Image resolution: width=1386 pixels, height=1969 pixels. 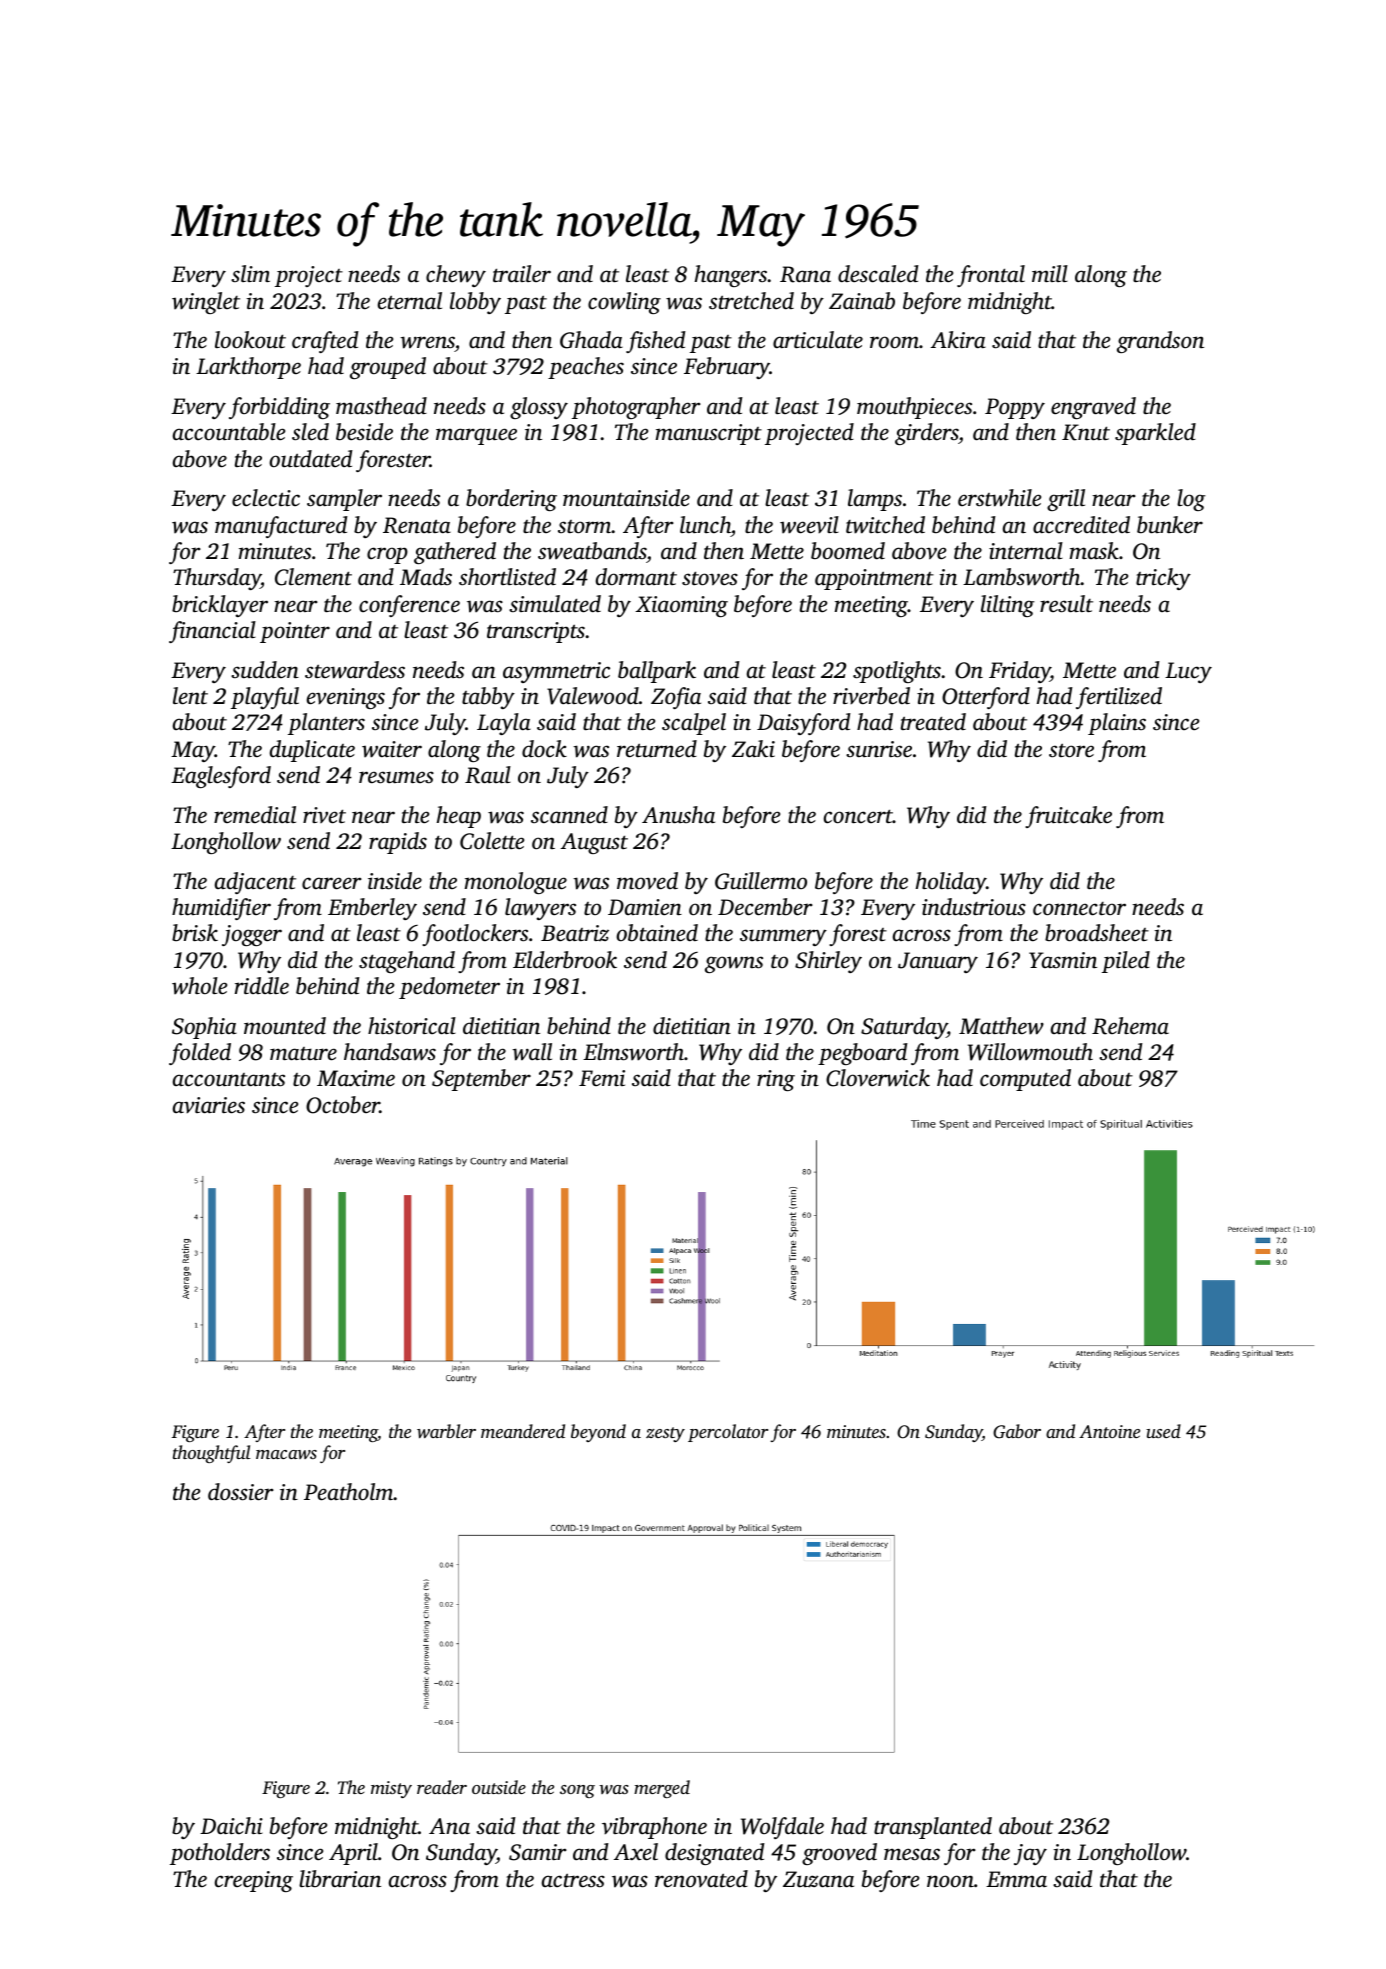 I want to click on Emberley, so click(x=372, y=909).
